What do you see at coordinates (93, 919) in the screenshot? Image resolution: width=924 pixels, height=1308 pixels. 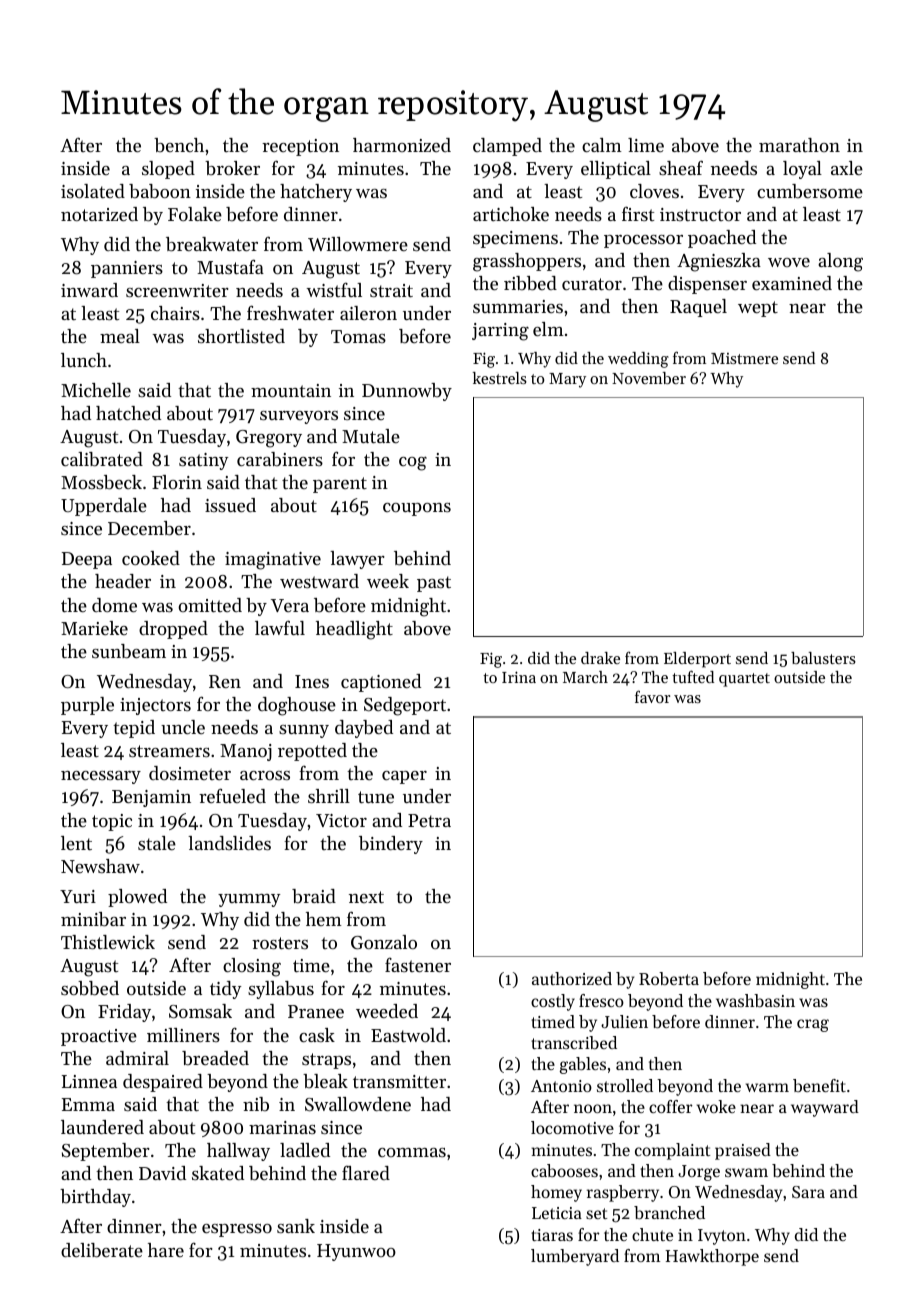 I see `minibar` at bounding box center [93, 919].
